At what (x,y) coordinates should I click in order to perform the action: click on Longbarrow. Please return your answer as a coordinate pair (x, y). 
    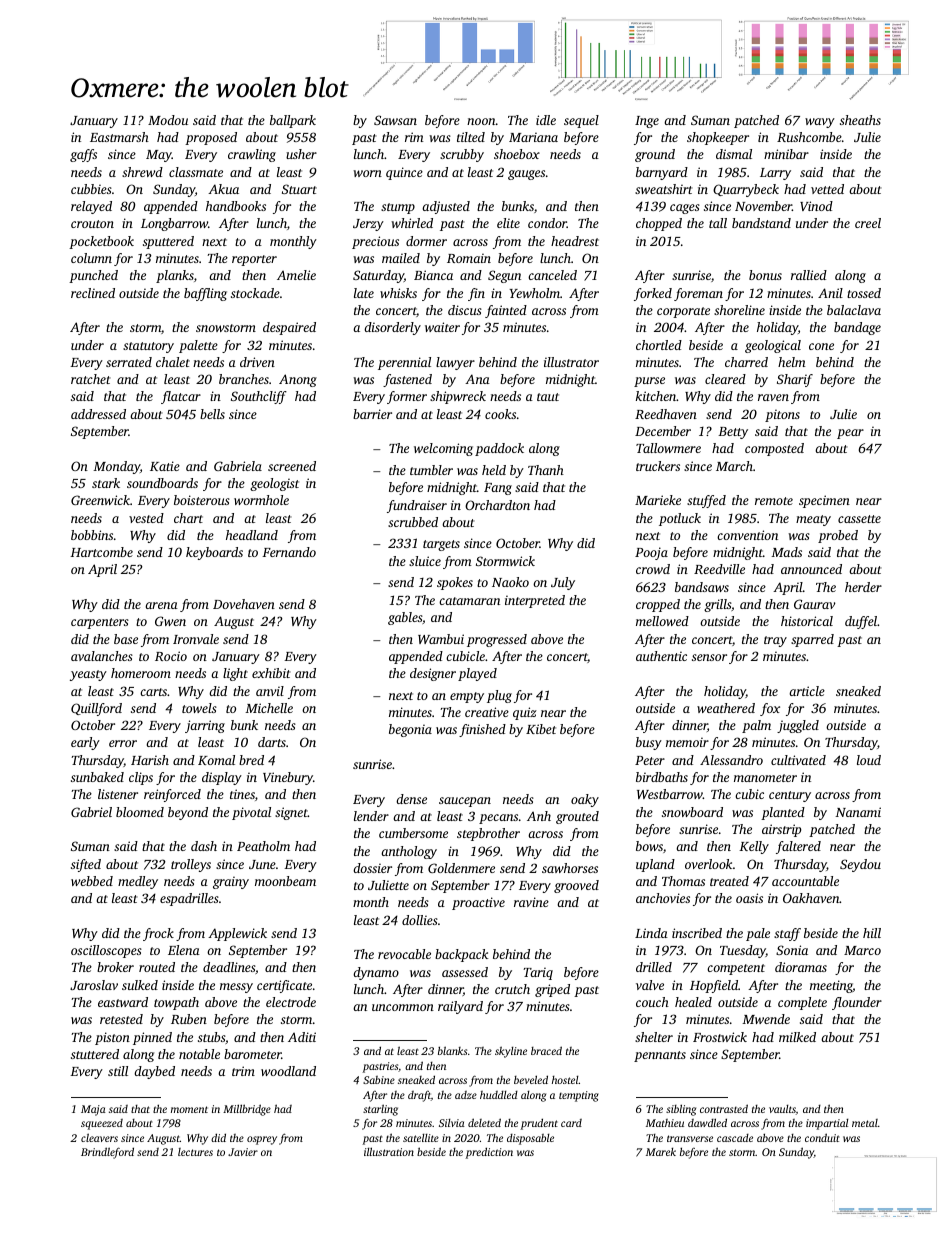
    Looking at the image, I should click on (174, 224).
